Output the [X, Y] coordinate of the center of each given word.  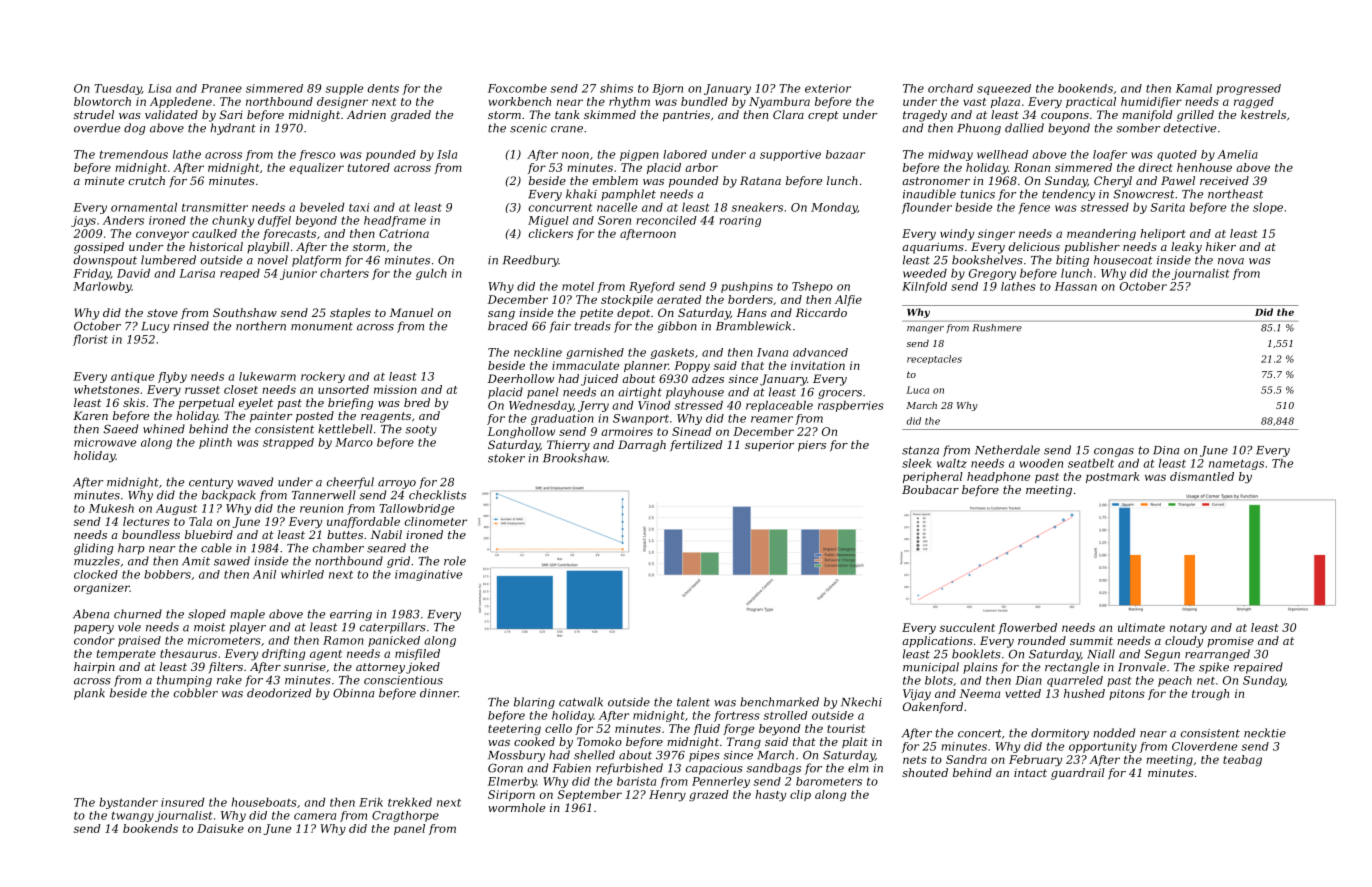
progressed [1248, 89]
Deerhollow [521, 378]
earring [351, 615]
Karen [90, 415]
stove [162, 313]
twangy [133, 816]
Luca [917, 390]
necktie [1265, 733]
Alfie [848, 300]
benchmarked [779, 702]
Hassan [1076, 286]
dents [383, 88]
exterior [828, 88]
